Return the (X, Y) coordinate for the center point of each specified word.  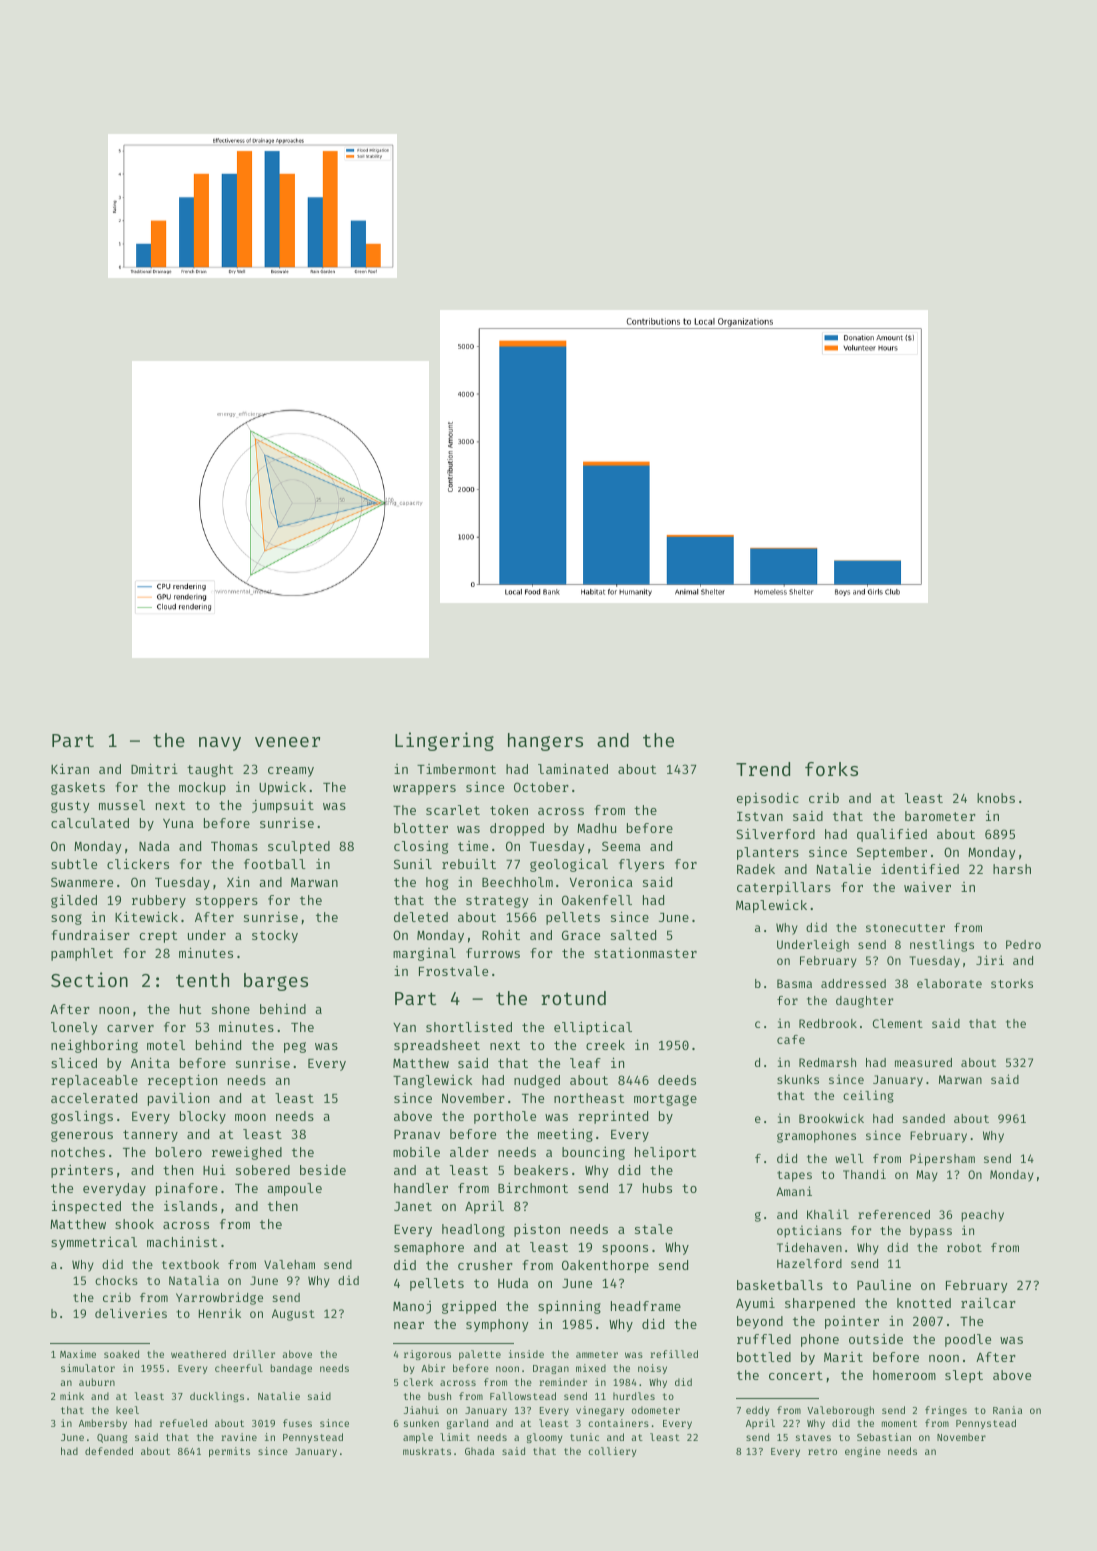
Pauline (884, 1285)
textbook (190, 1264)
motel (166, 1045)
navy (220, 744)
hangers (545, 742)
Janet (413, 1206)
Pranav (417, 1134)
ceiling (868, 1096)
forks (831, 769)
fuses (297, 1423)
